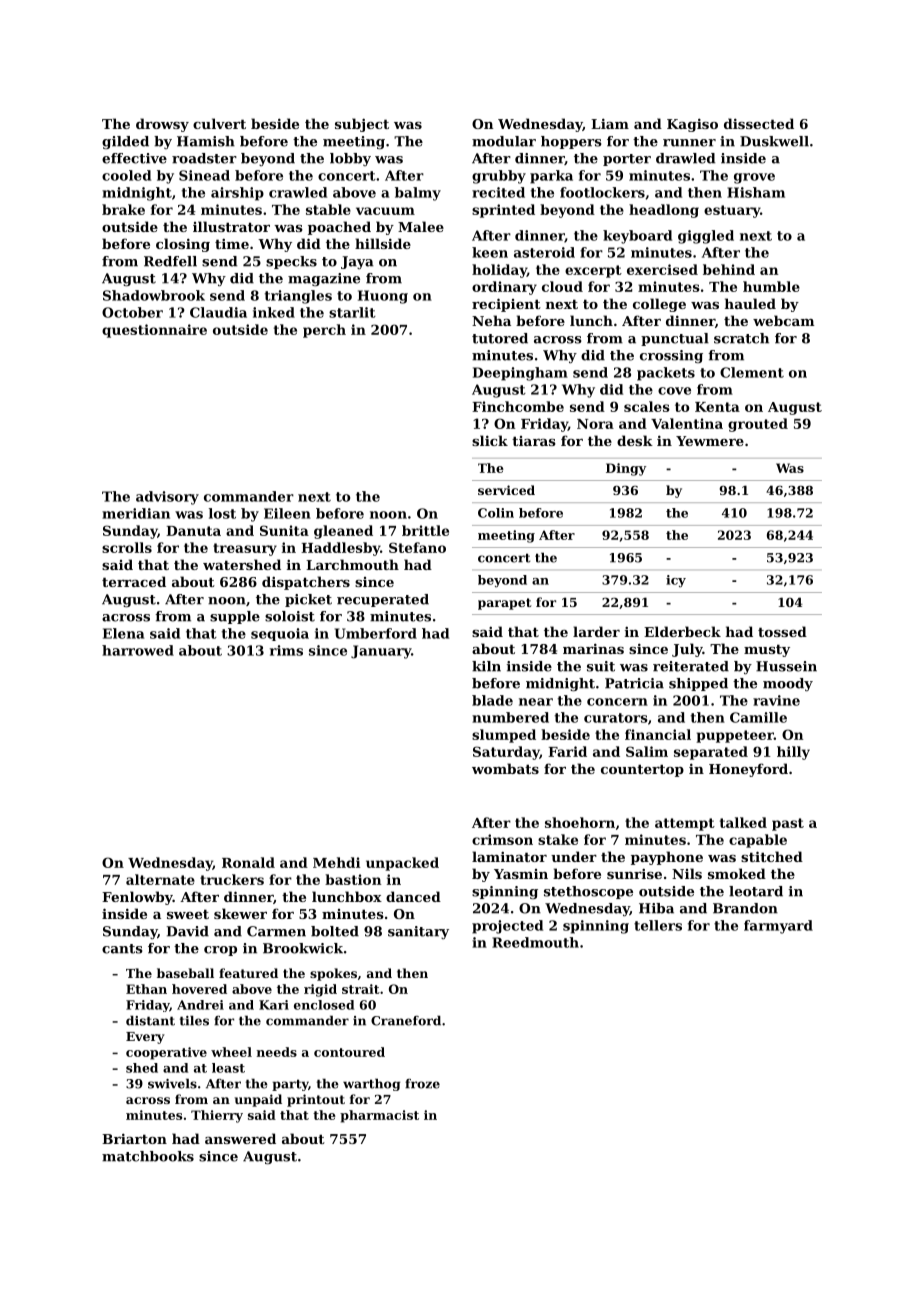 The height and width of the image is (1308, 924). I want to click on pharmacist, so click(379, 1116).
